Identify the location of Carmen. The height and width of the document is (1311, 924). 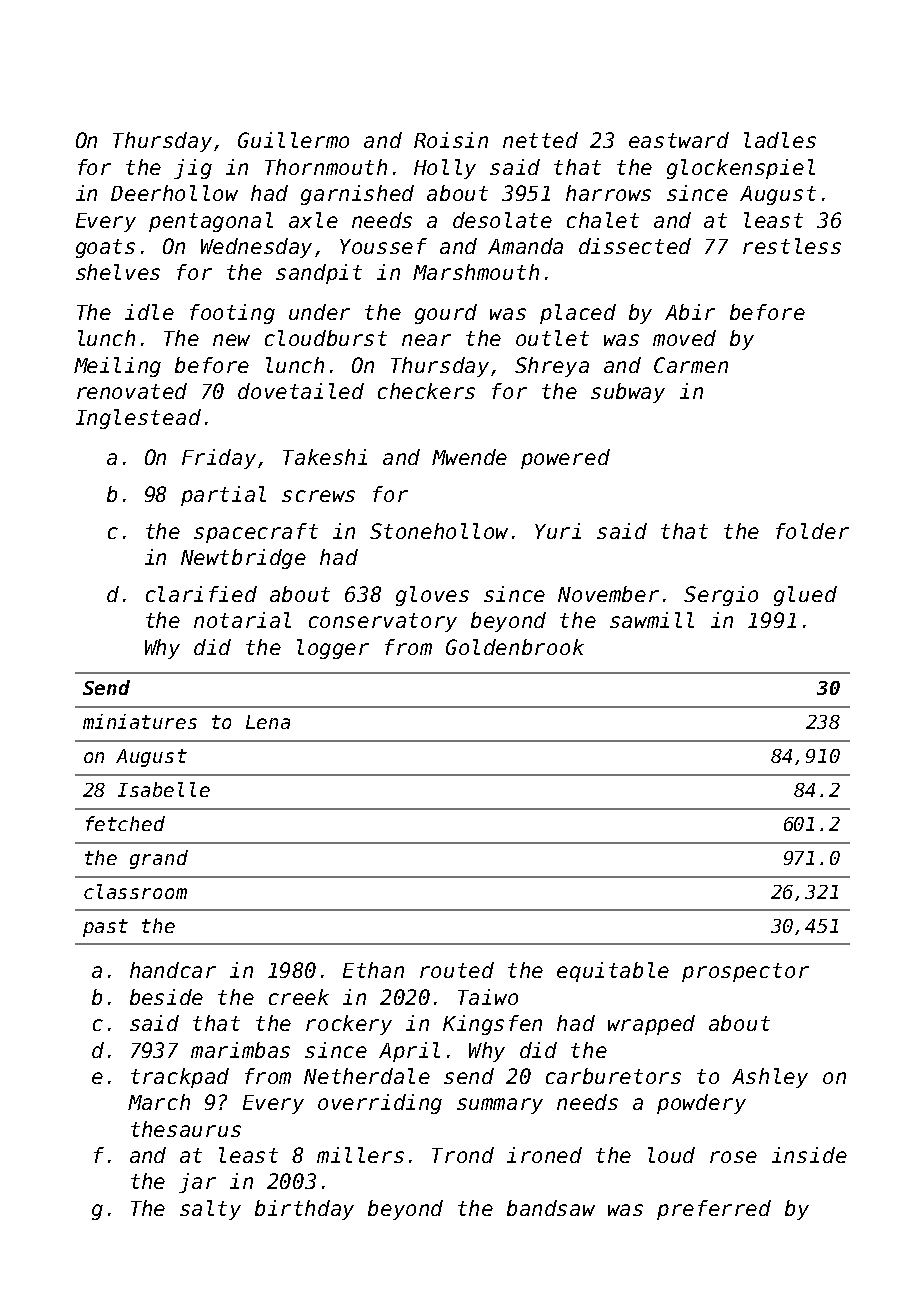
(691, 365).
